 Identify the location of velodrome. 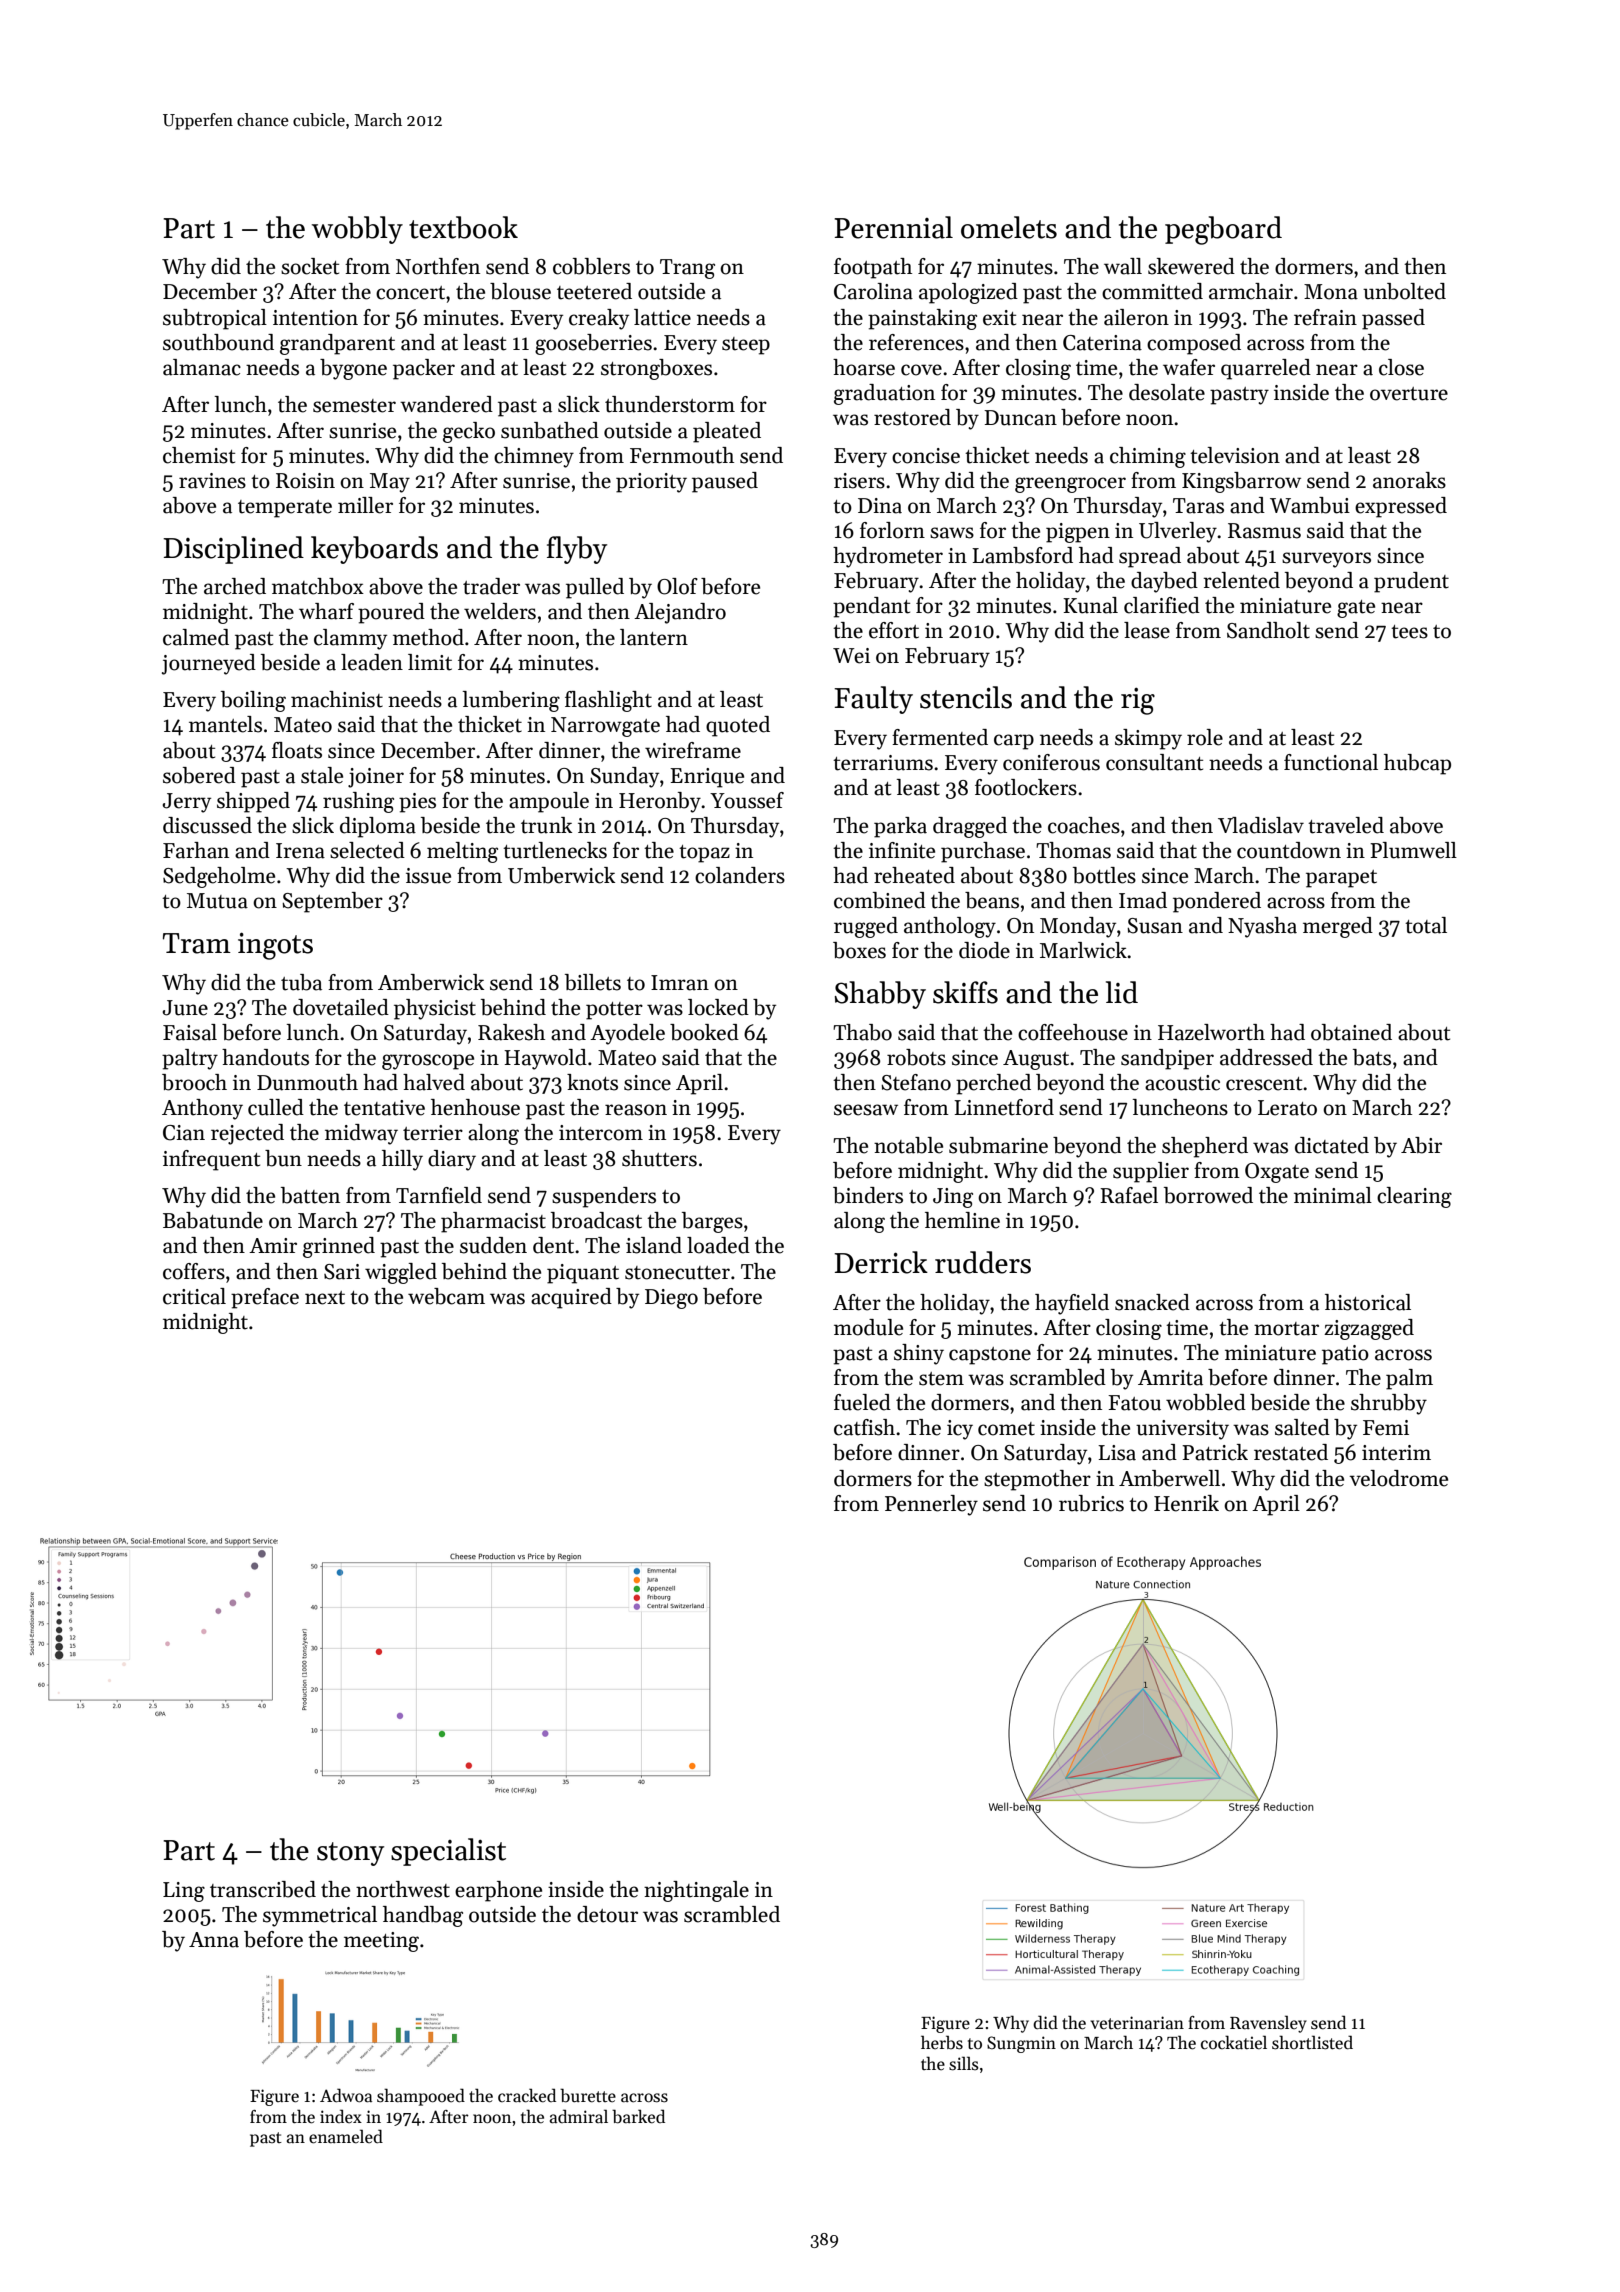
(1398, 1478).
